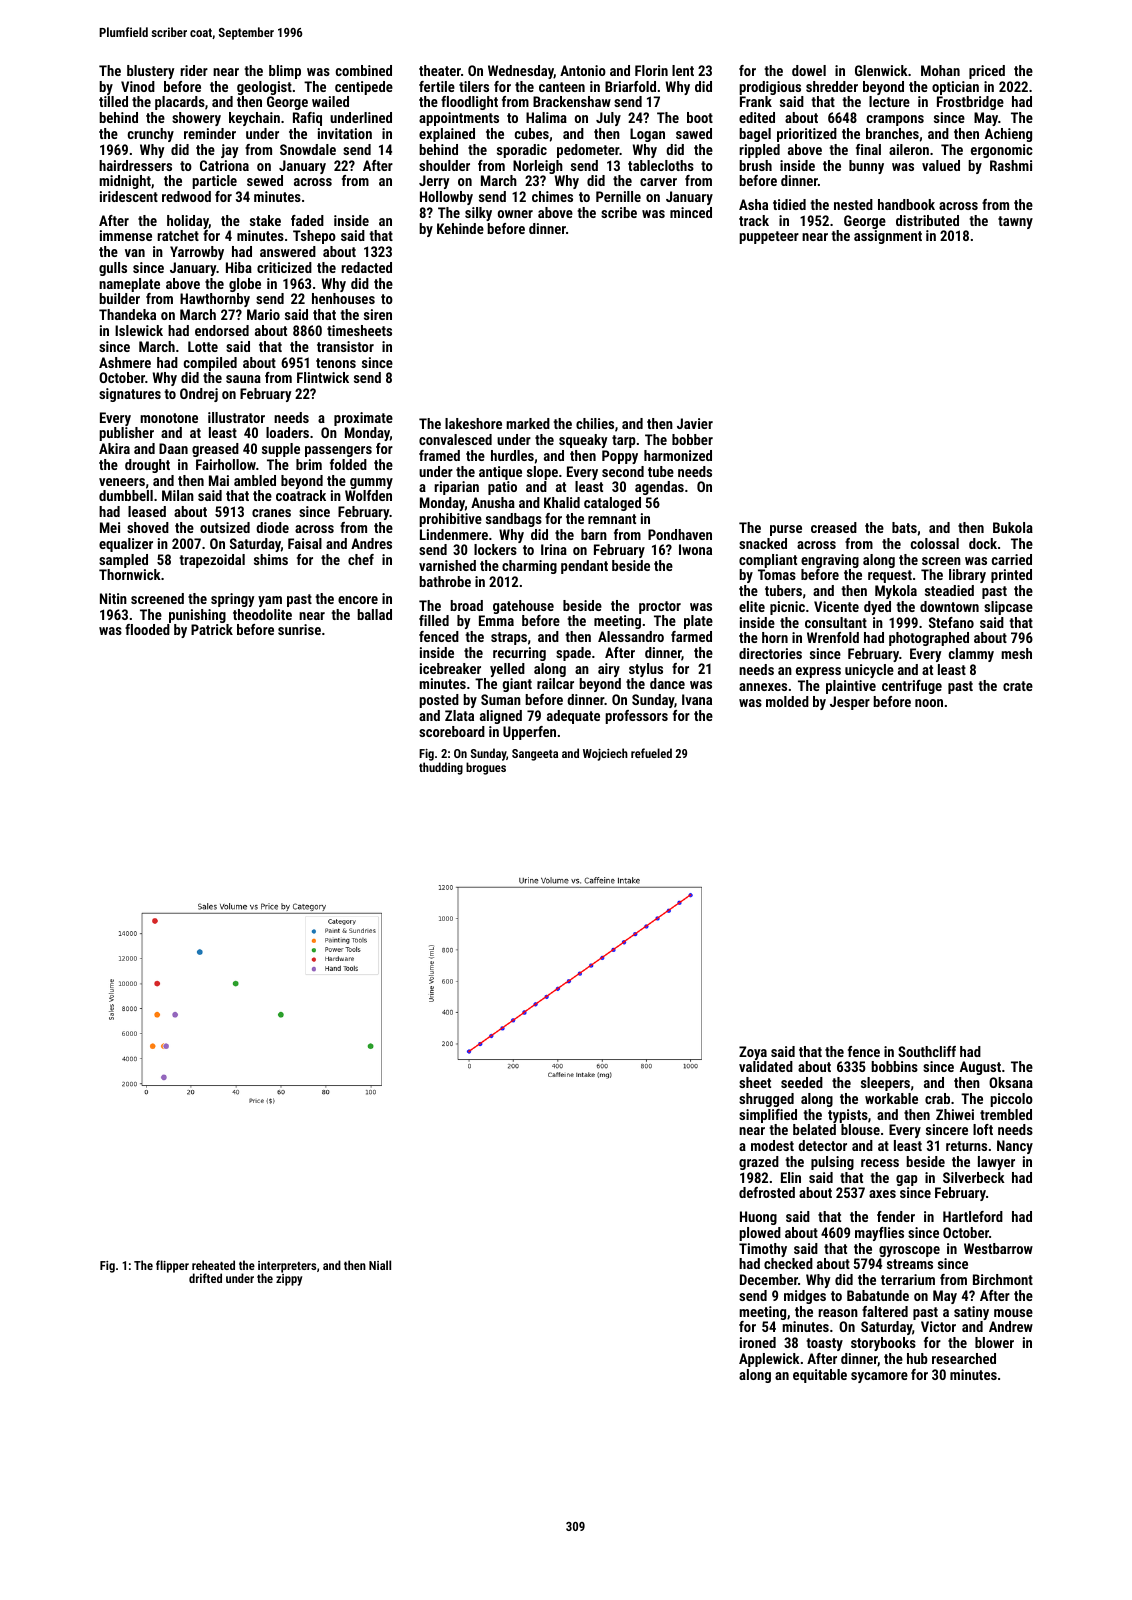 The width and height of the page is (1132, 1600). I want to click on zippy, so click(289, 1280).
